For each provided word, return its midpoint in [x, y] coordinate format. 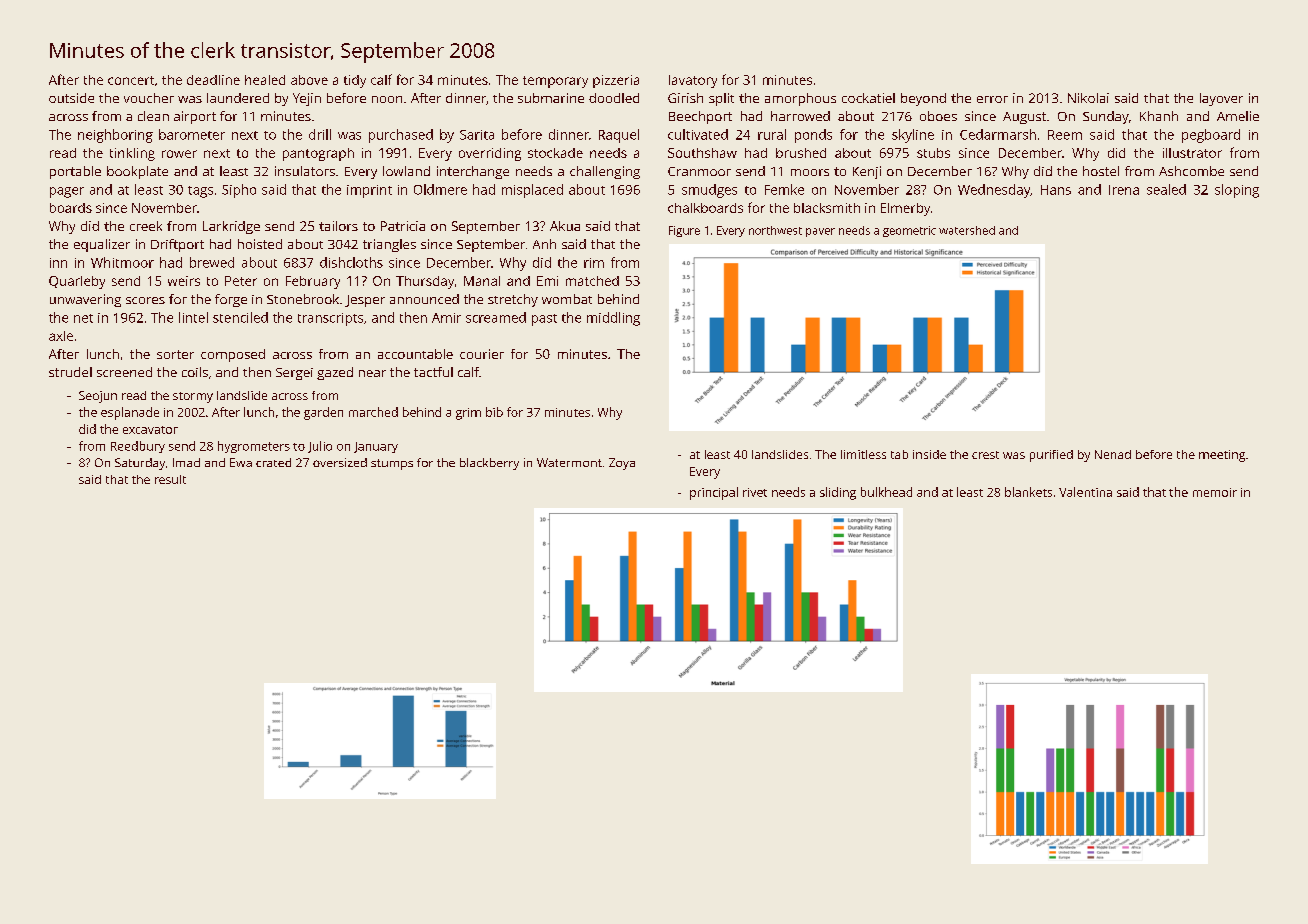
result [170, 479]
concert [131, 80]
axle [61, 336]
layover [1221, 99]
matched [592, 281]
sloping [1237, 191]
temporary [555, 82]
